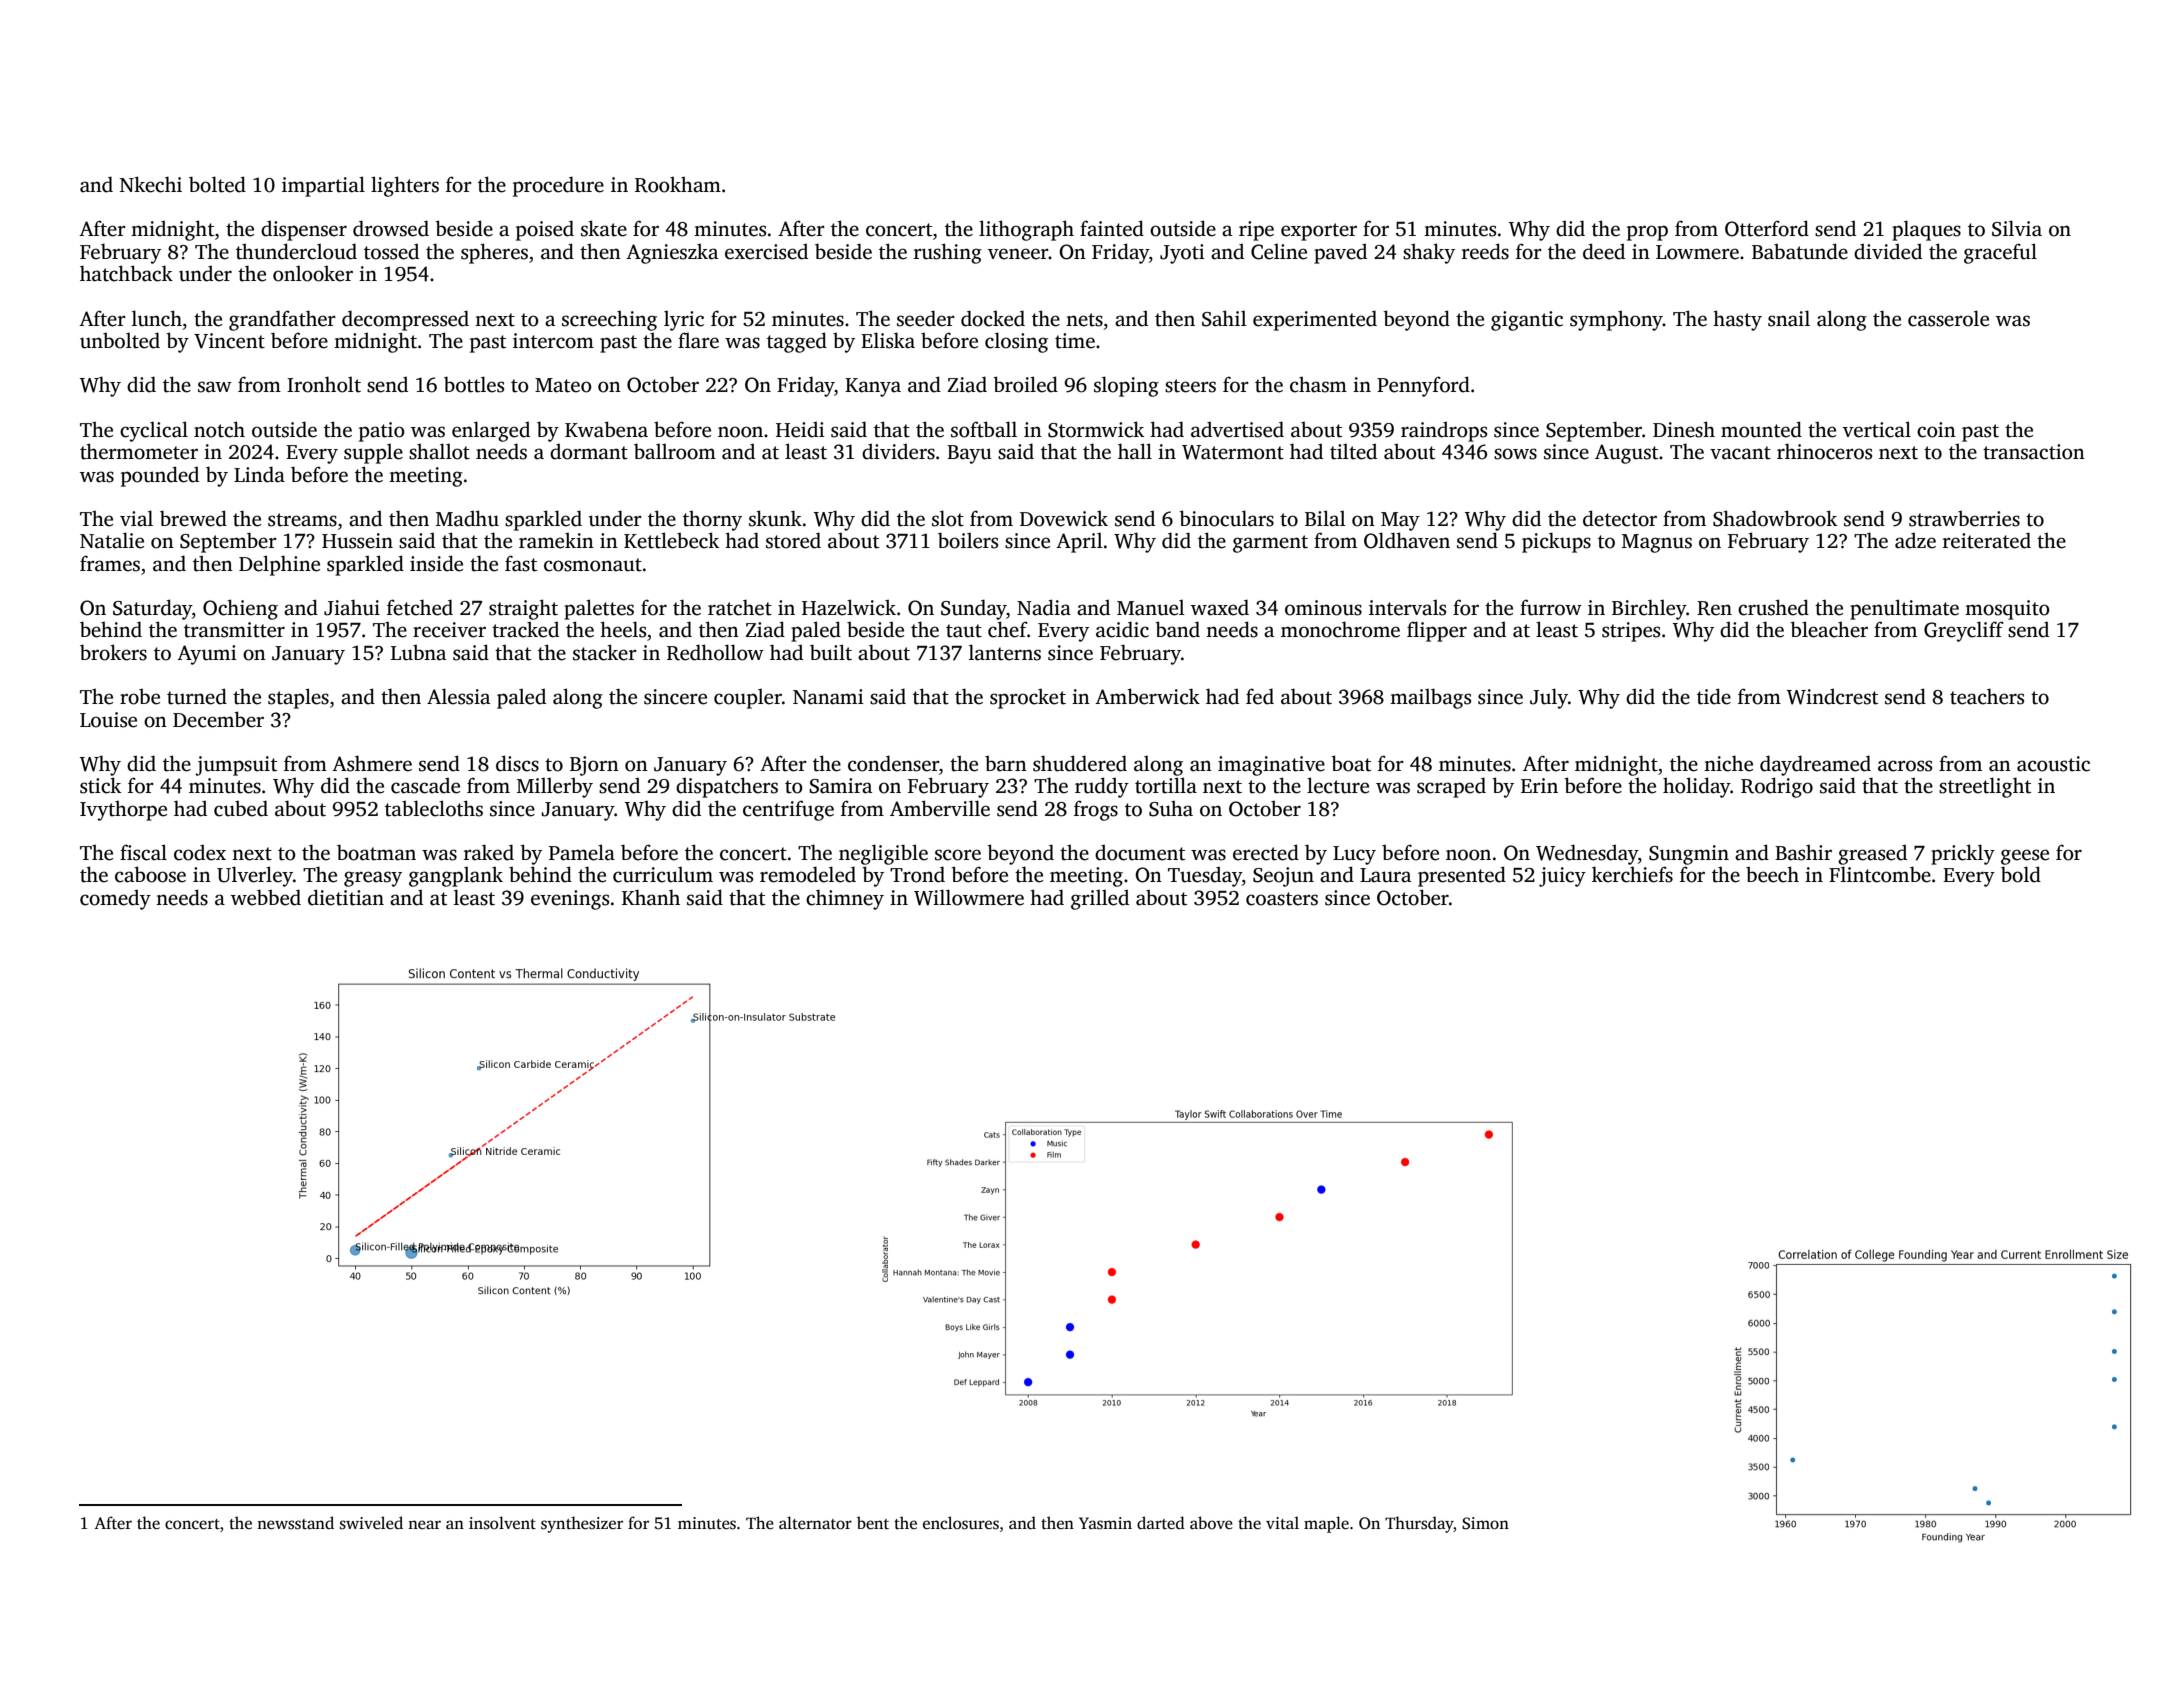 Image resolution: width=2178 pixels, height=1683 pixels. What do you see at coordinates (570, 900) in the image?
I see `evenings` at bounding box center [570, 900].
